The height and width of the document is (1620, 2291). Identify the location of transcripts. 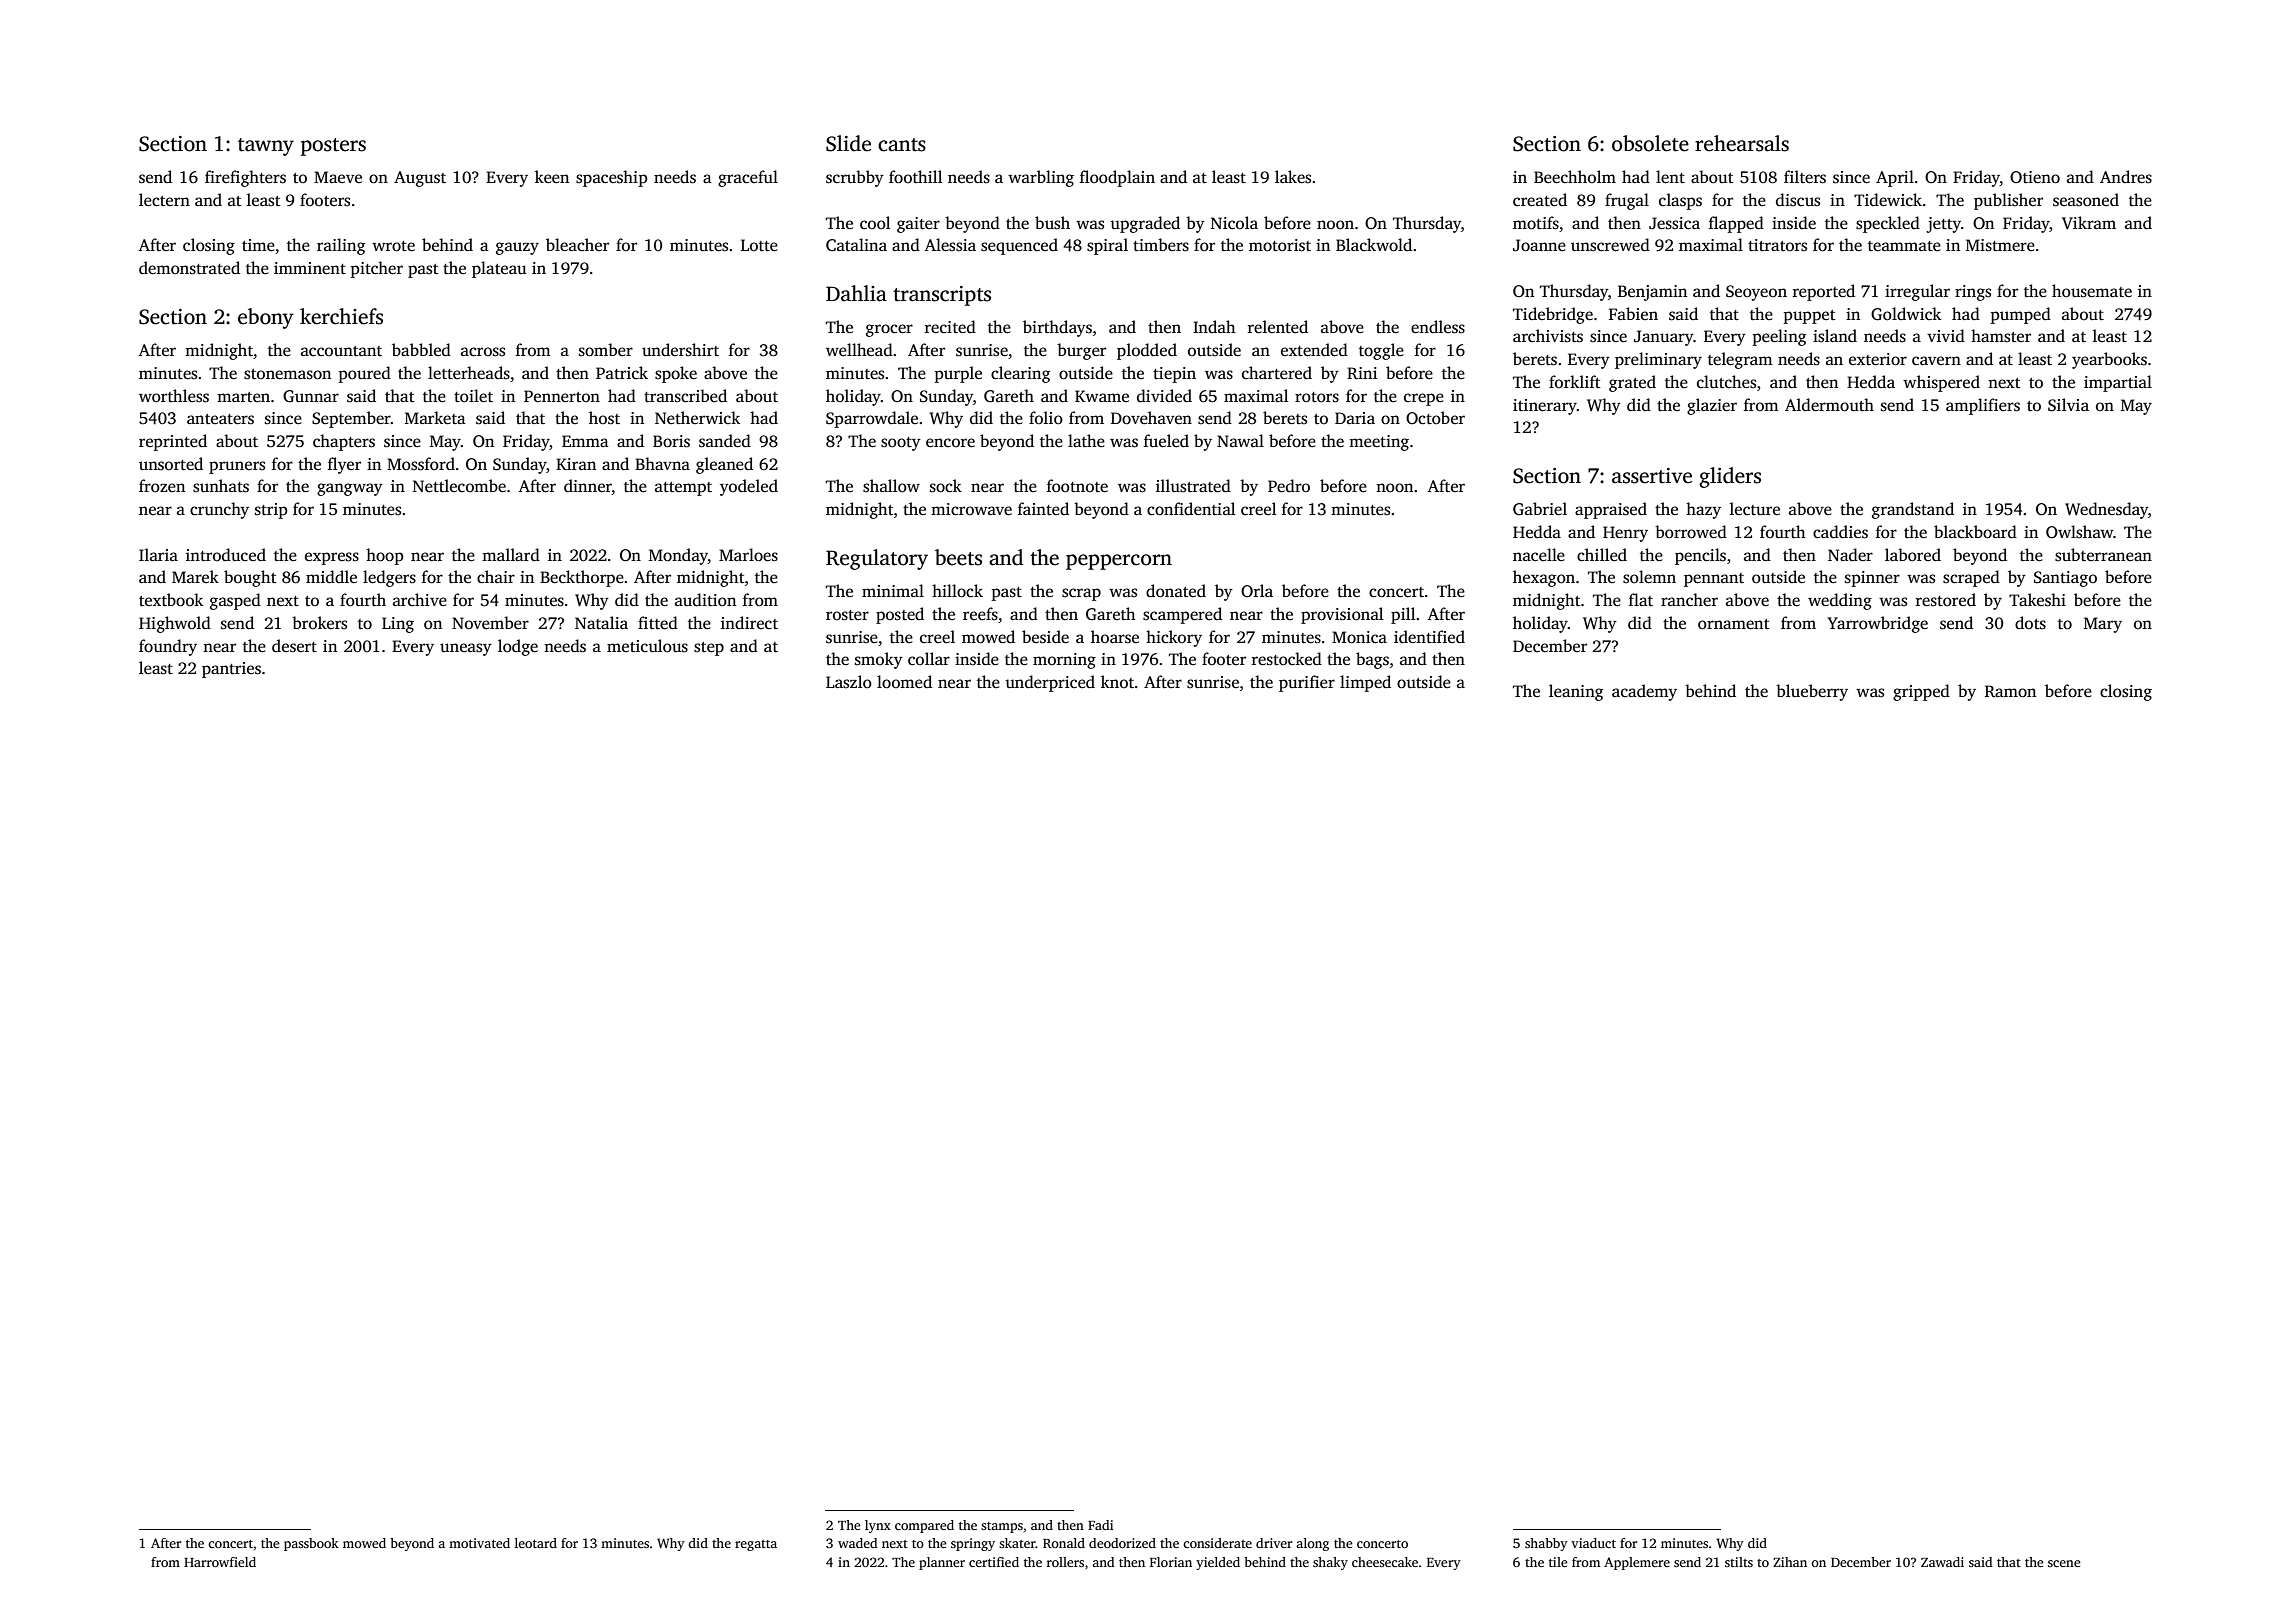
(942, 296).
